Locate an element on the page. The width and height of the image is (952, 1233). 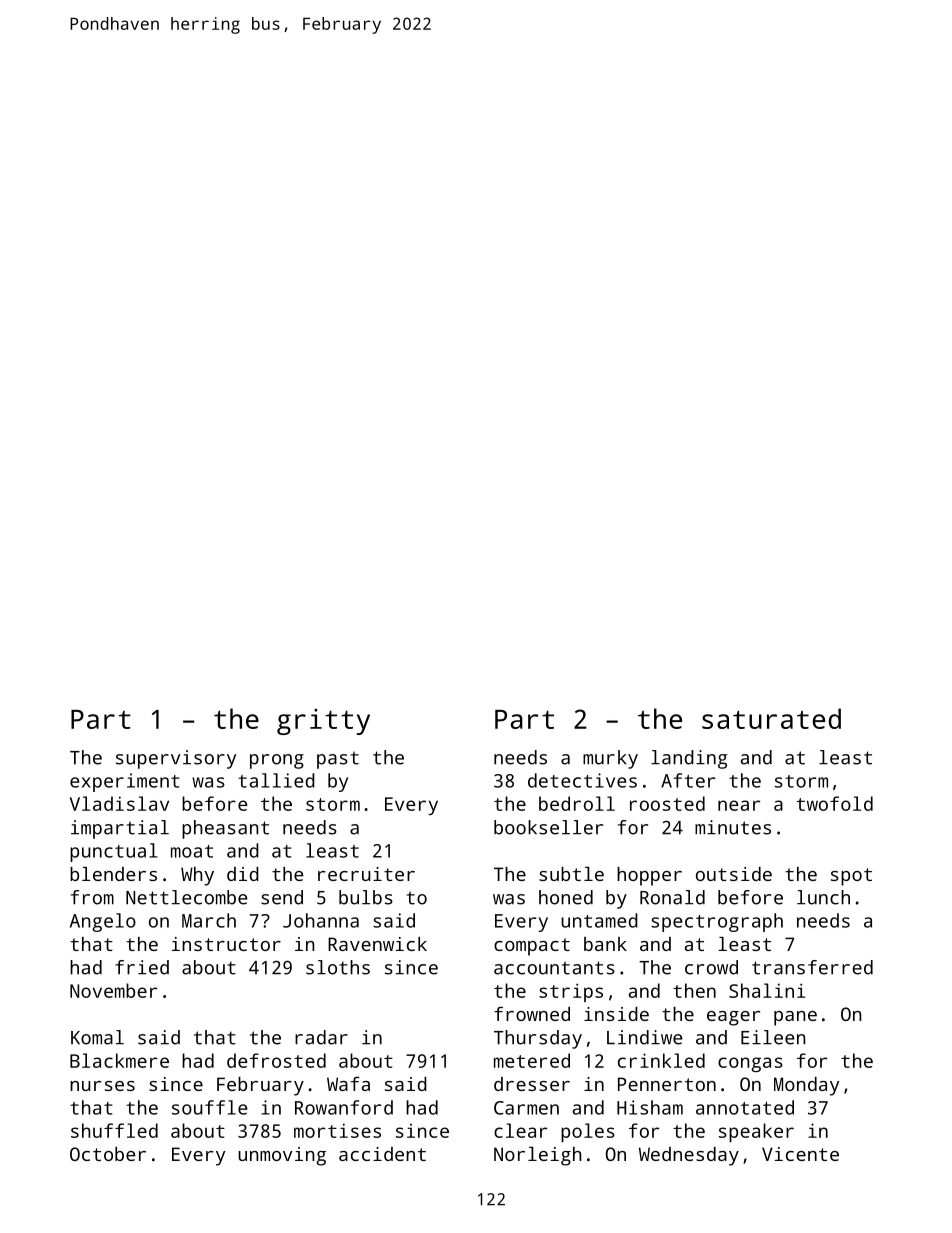
pane is located at coordinates (795, 1018).
